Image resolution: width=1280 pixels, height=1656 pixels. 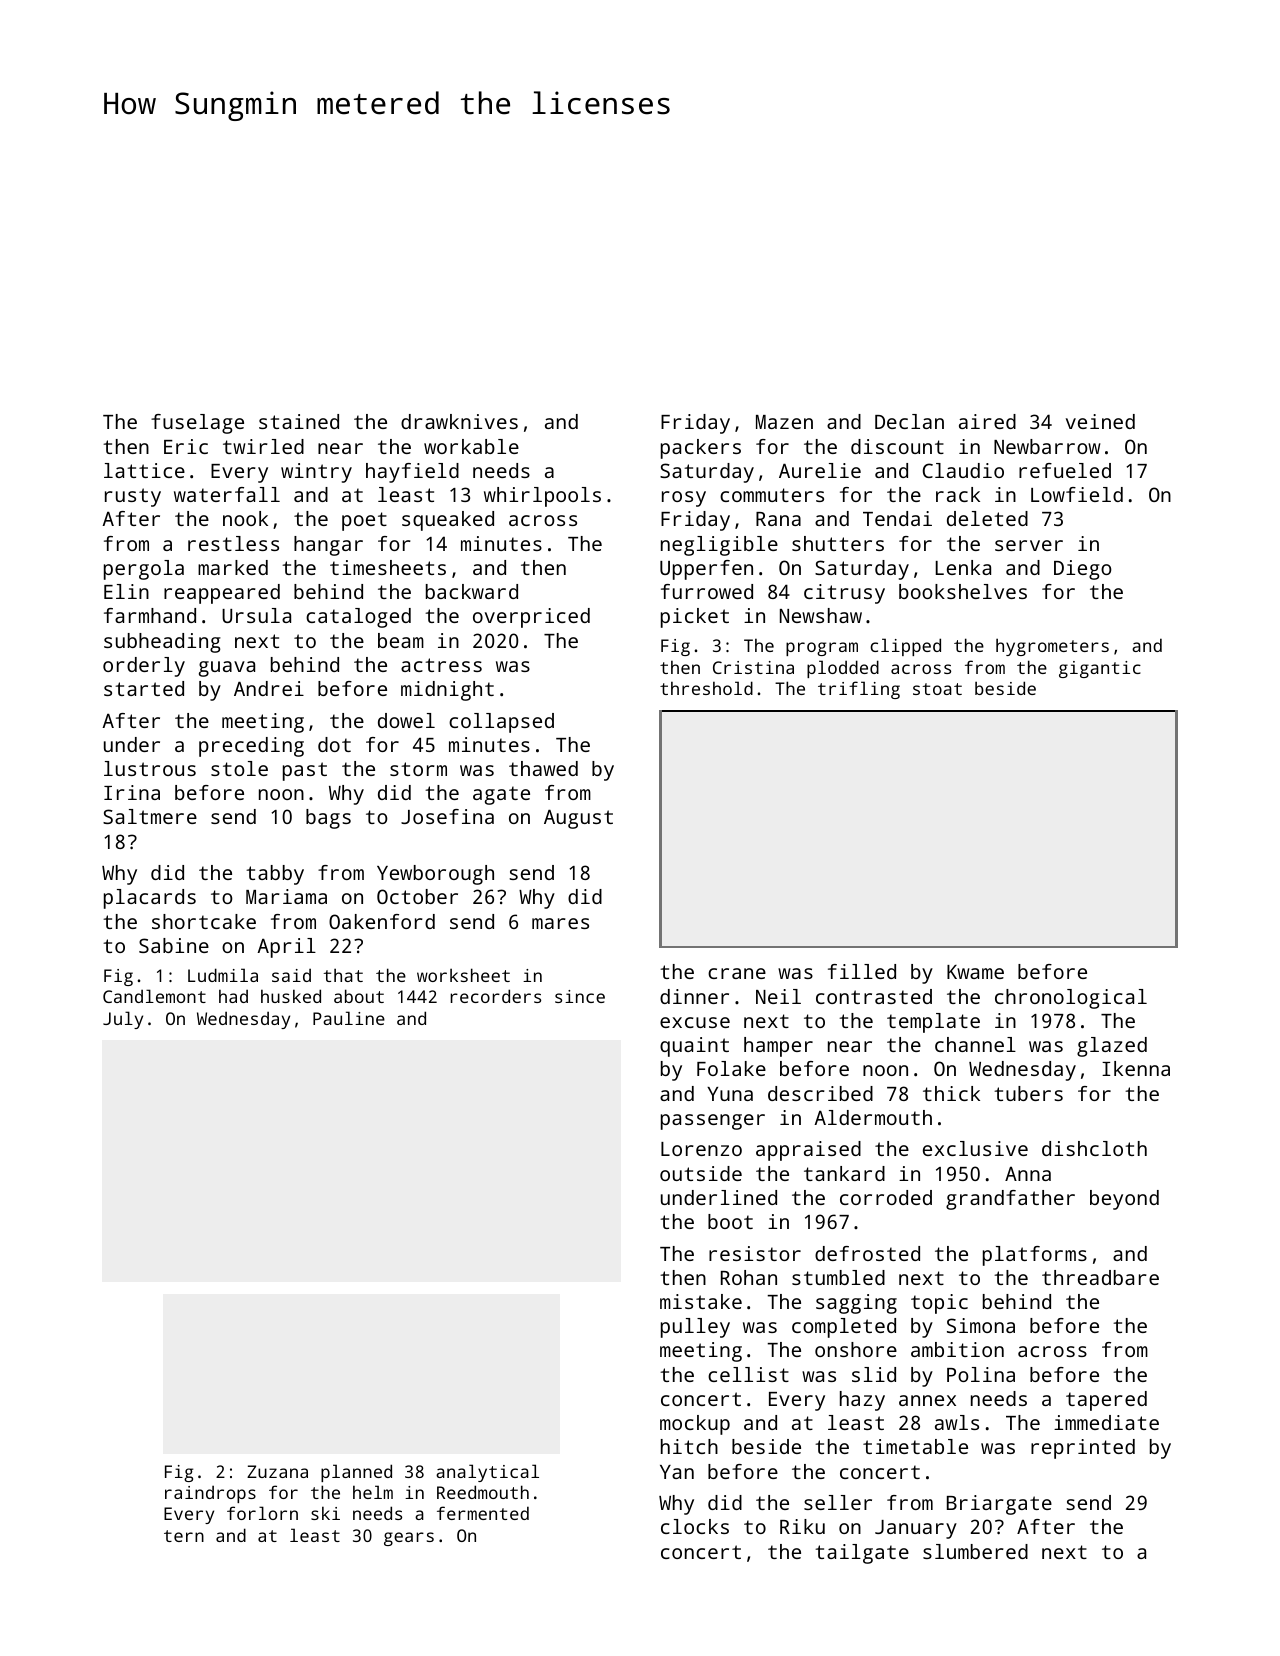 I want to click on July, so click(x=123, y=1020).
